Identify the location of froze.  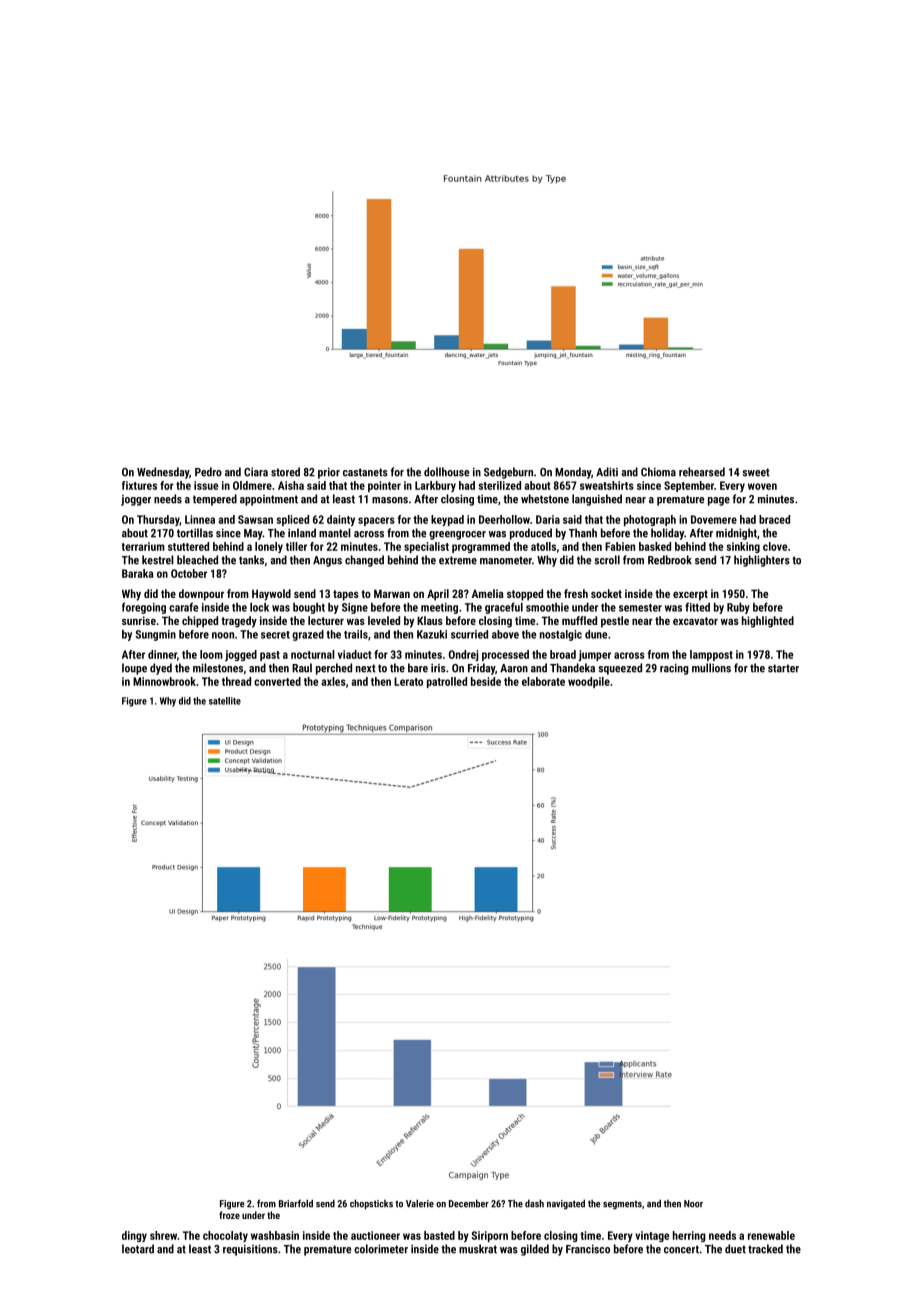
(229, 1215).
